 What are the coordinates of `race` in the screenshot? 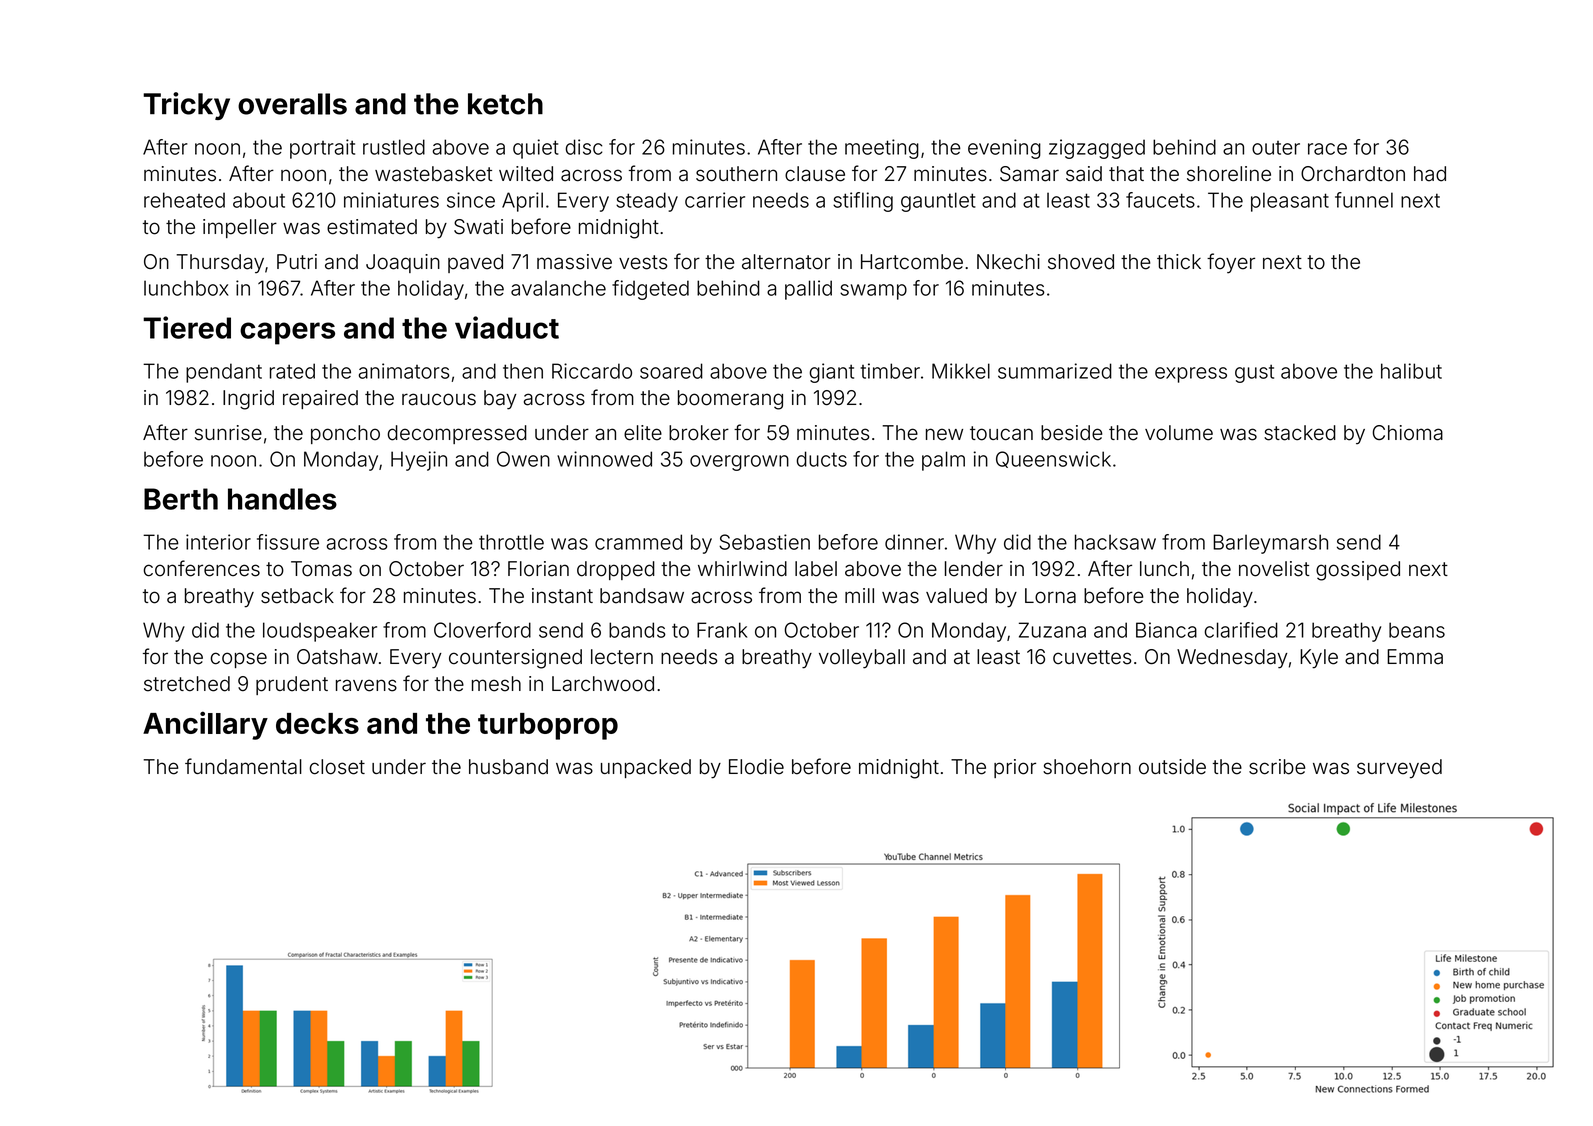 It's located at (1327, 149).
